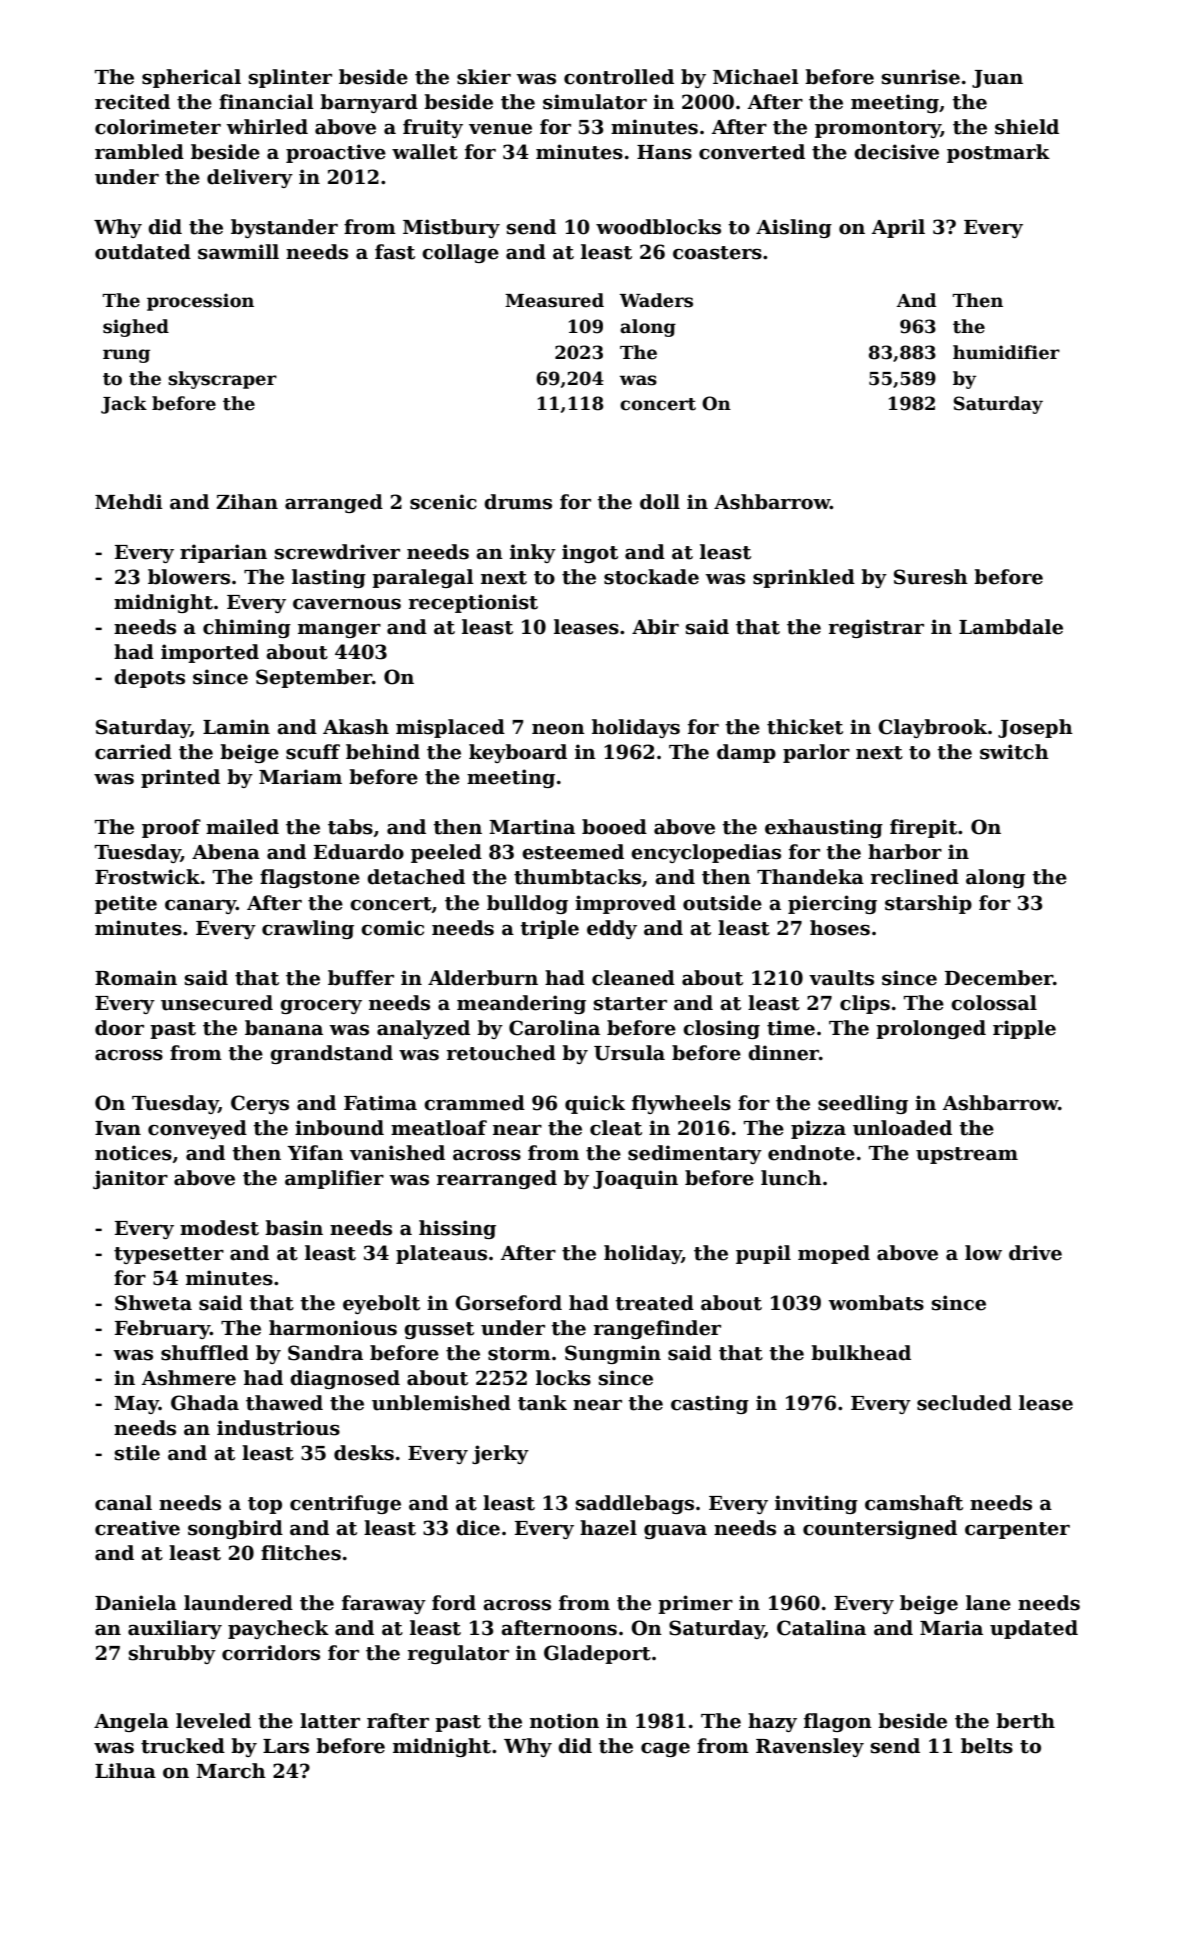 This screenshot has width=1178, height=1939. I want to click on upstream, so click(967, 1155).
